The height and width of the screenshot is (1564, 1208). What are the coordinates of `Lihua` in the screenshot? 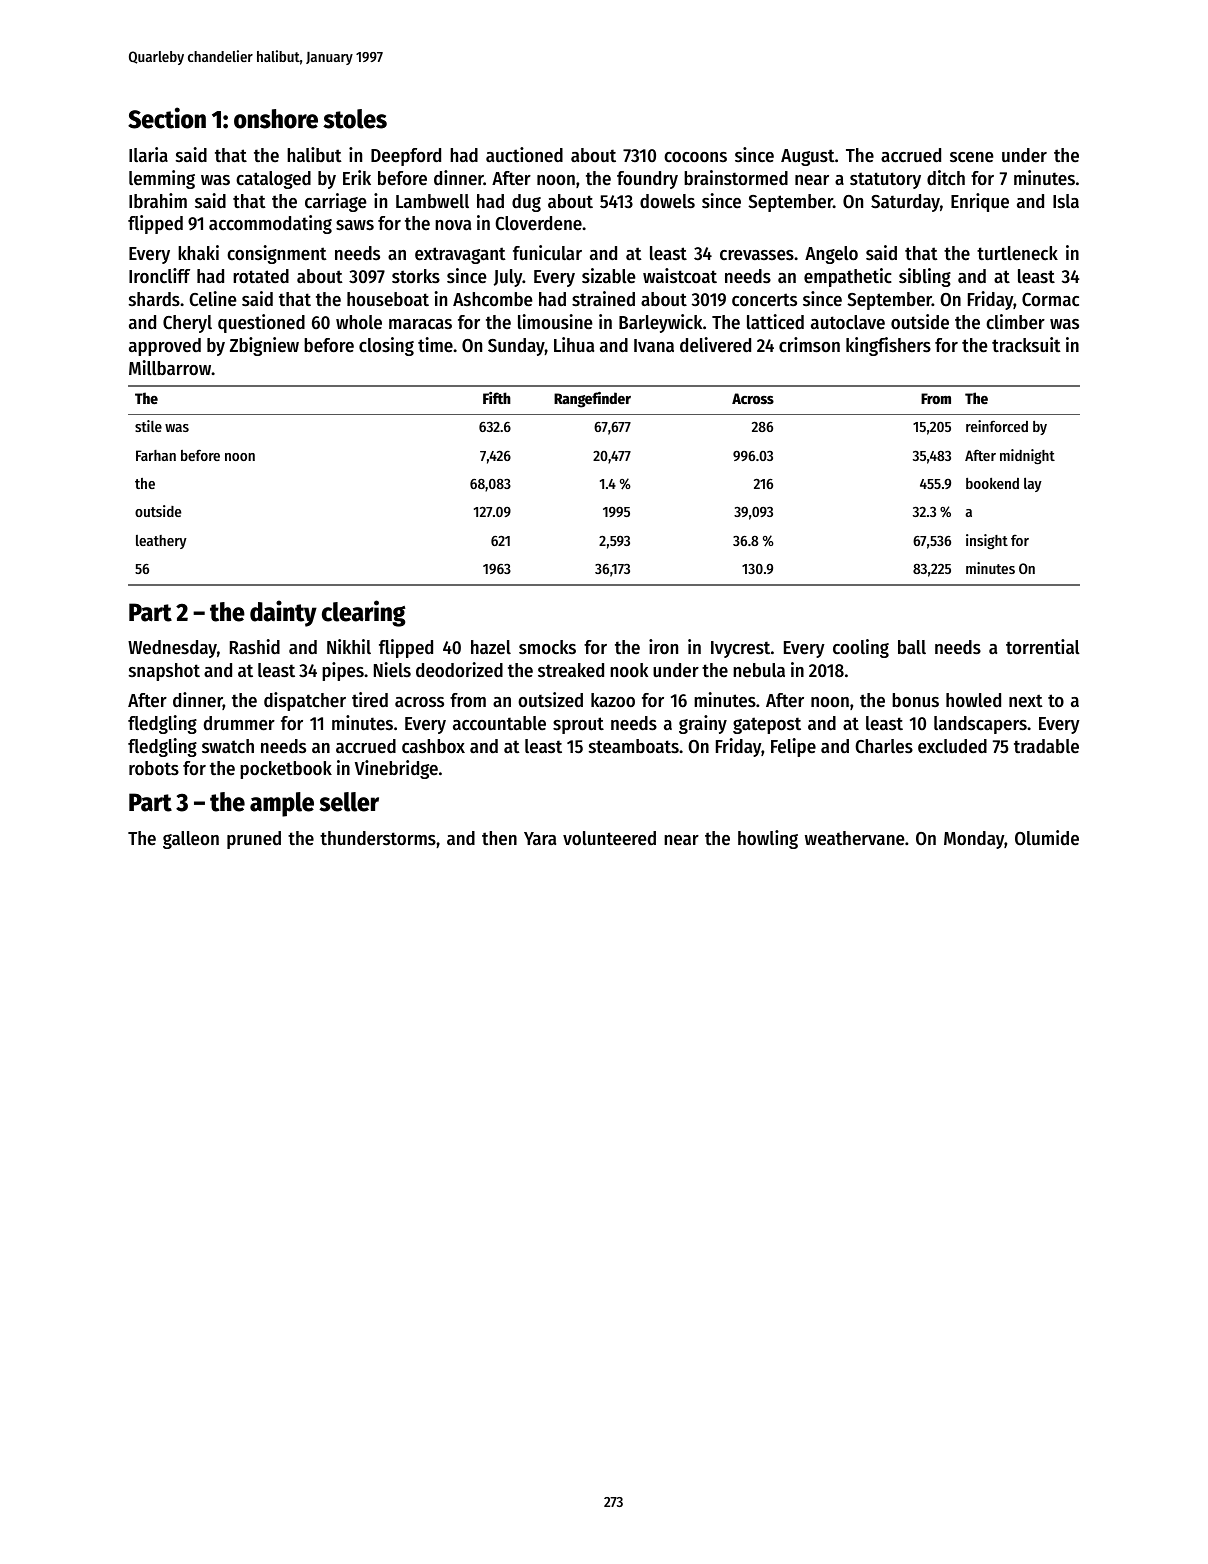 It's located at (574, 344).
